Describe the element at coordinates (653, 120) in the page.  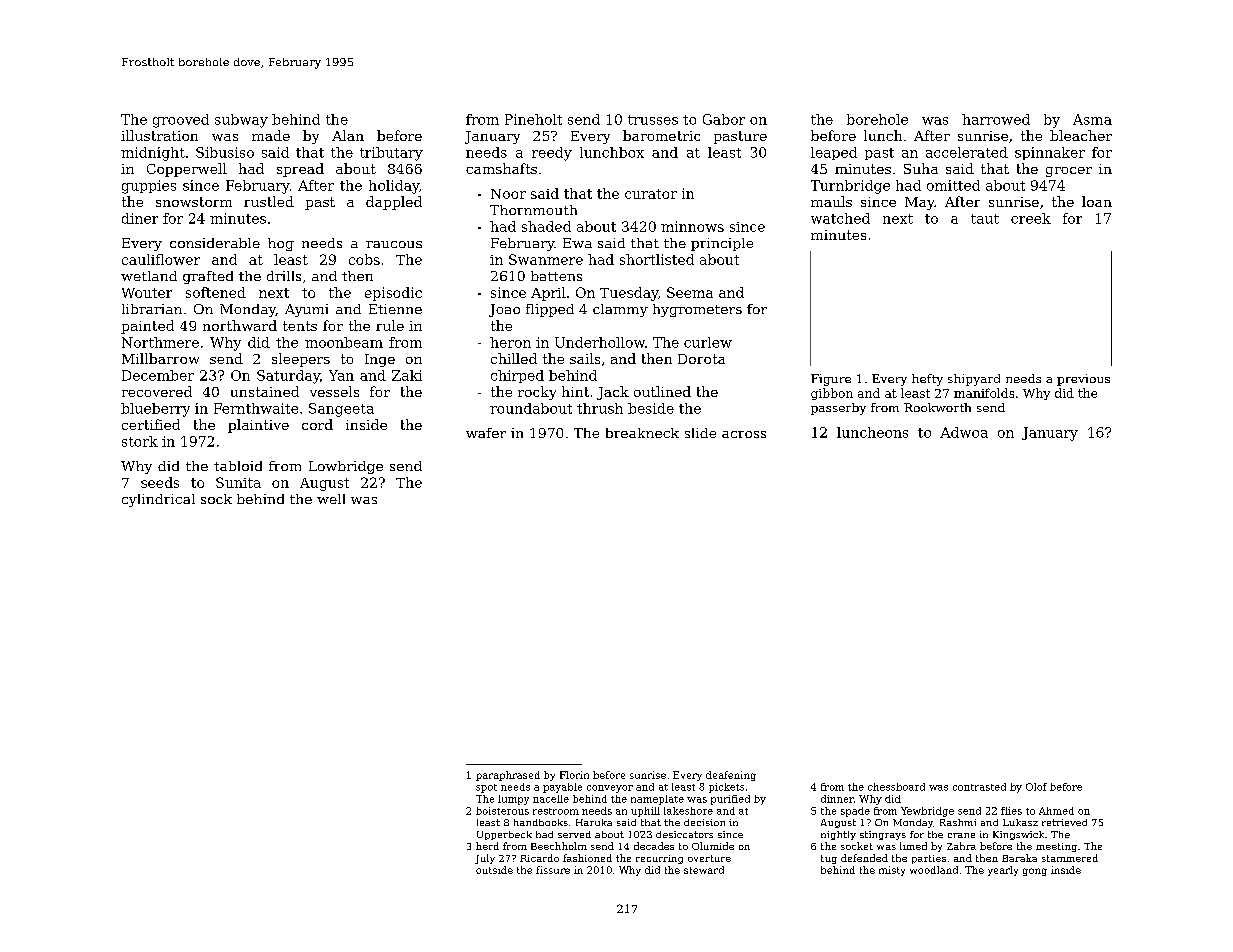
I see `trusses` at that location.
